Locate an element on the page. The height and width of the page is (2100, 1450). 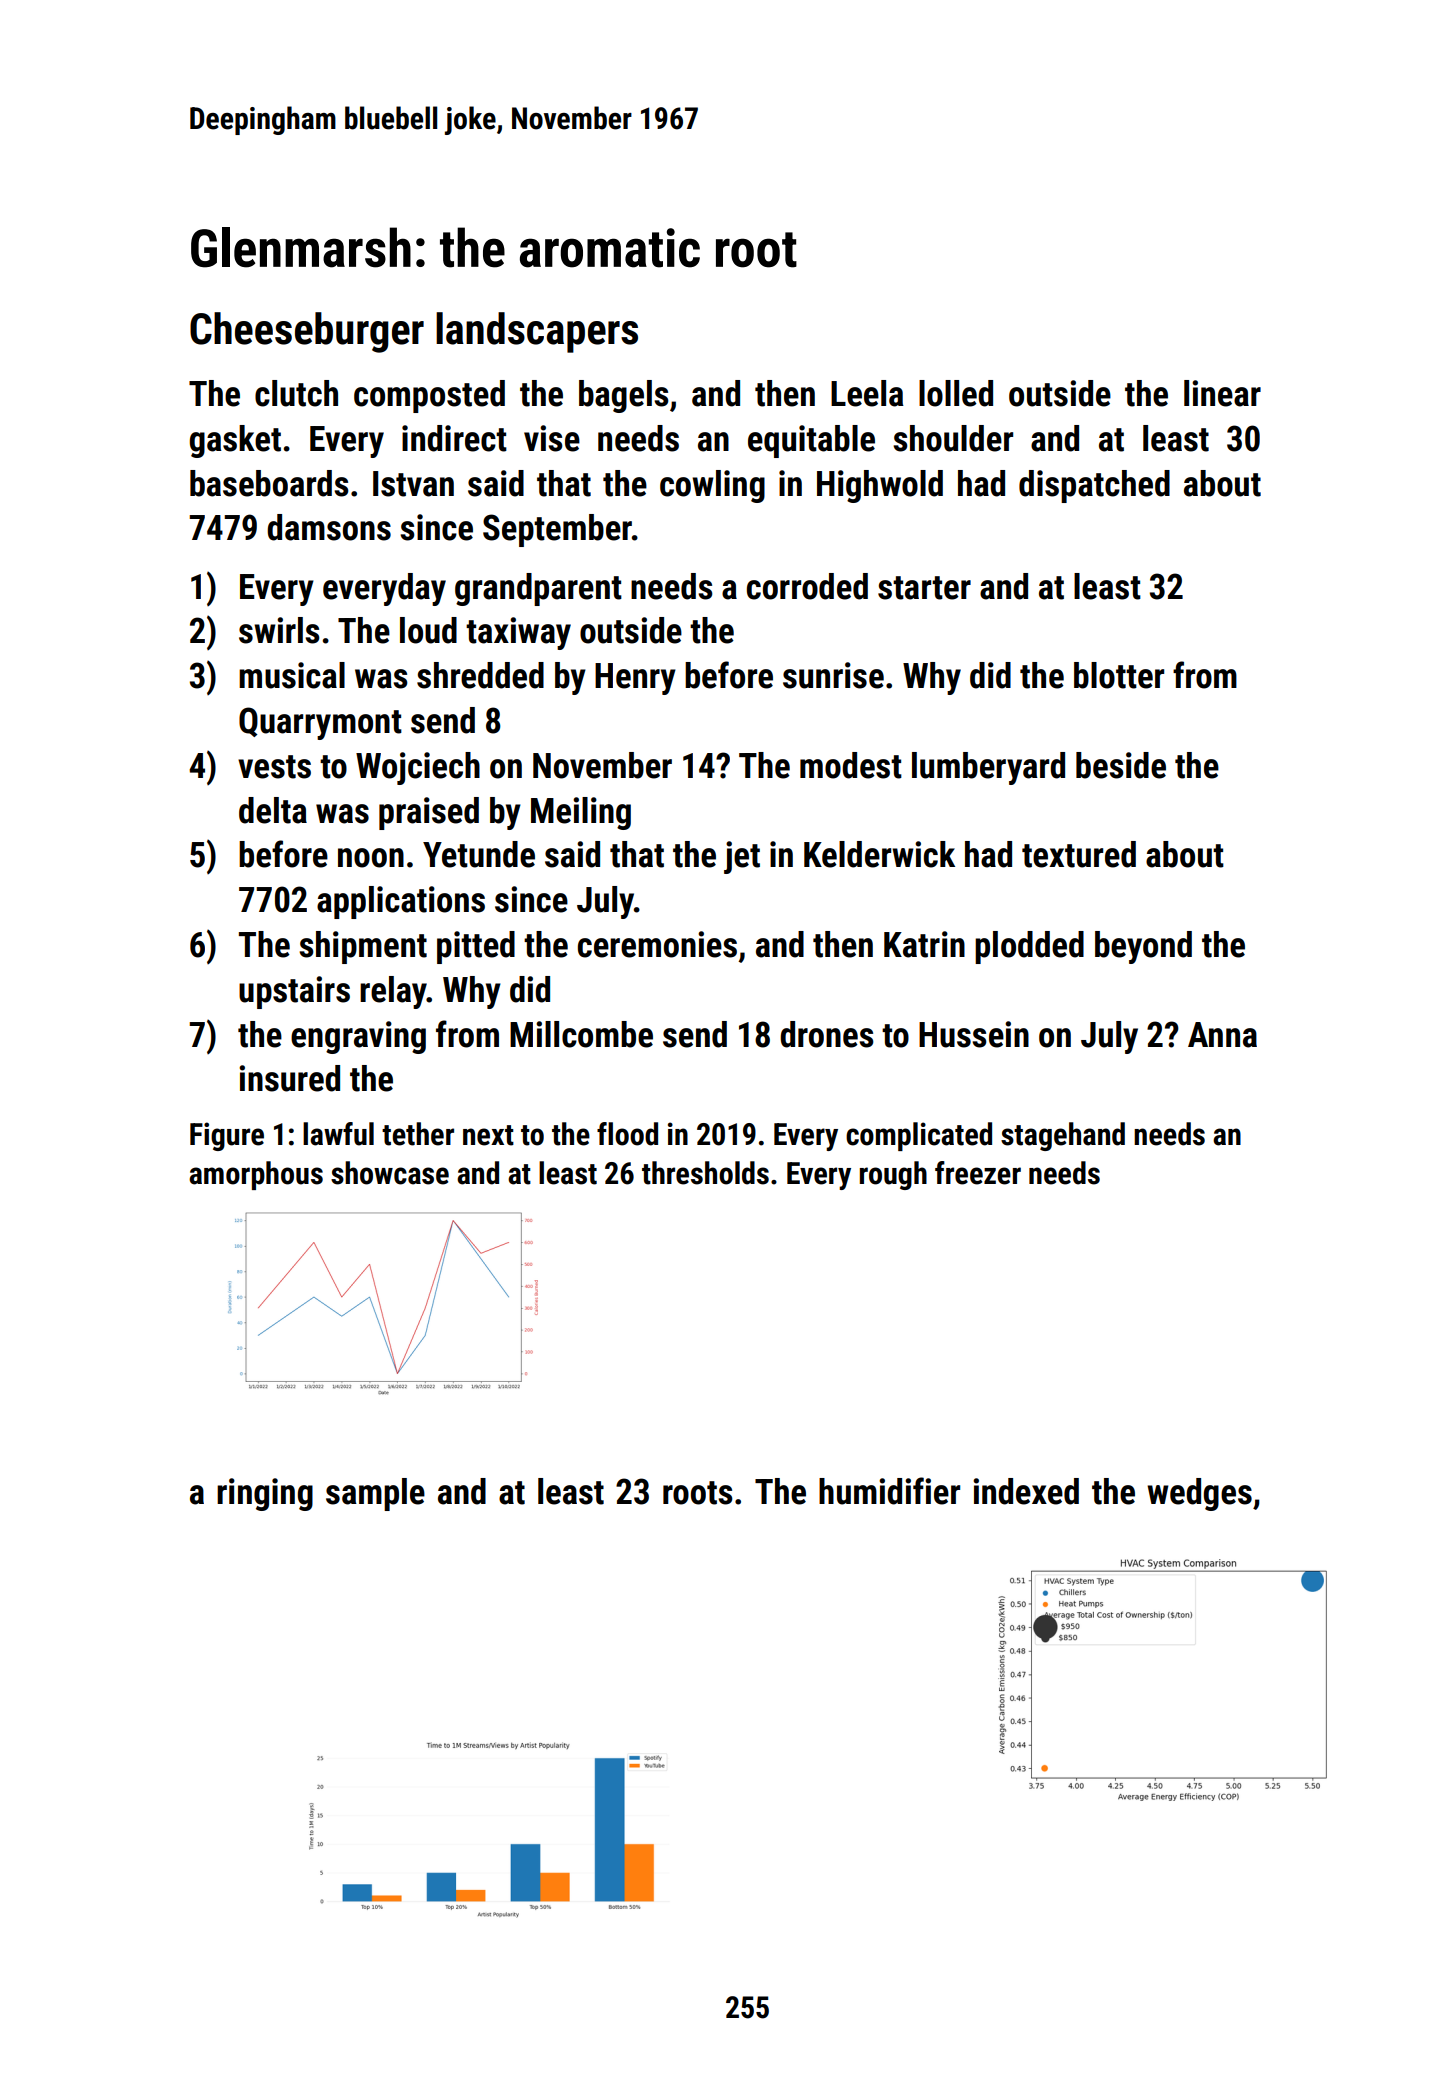
Cheeseburger is located at coordinates (307, 332).
